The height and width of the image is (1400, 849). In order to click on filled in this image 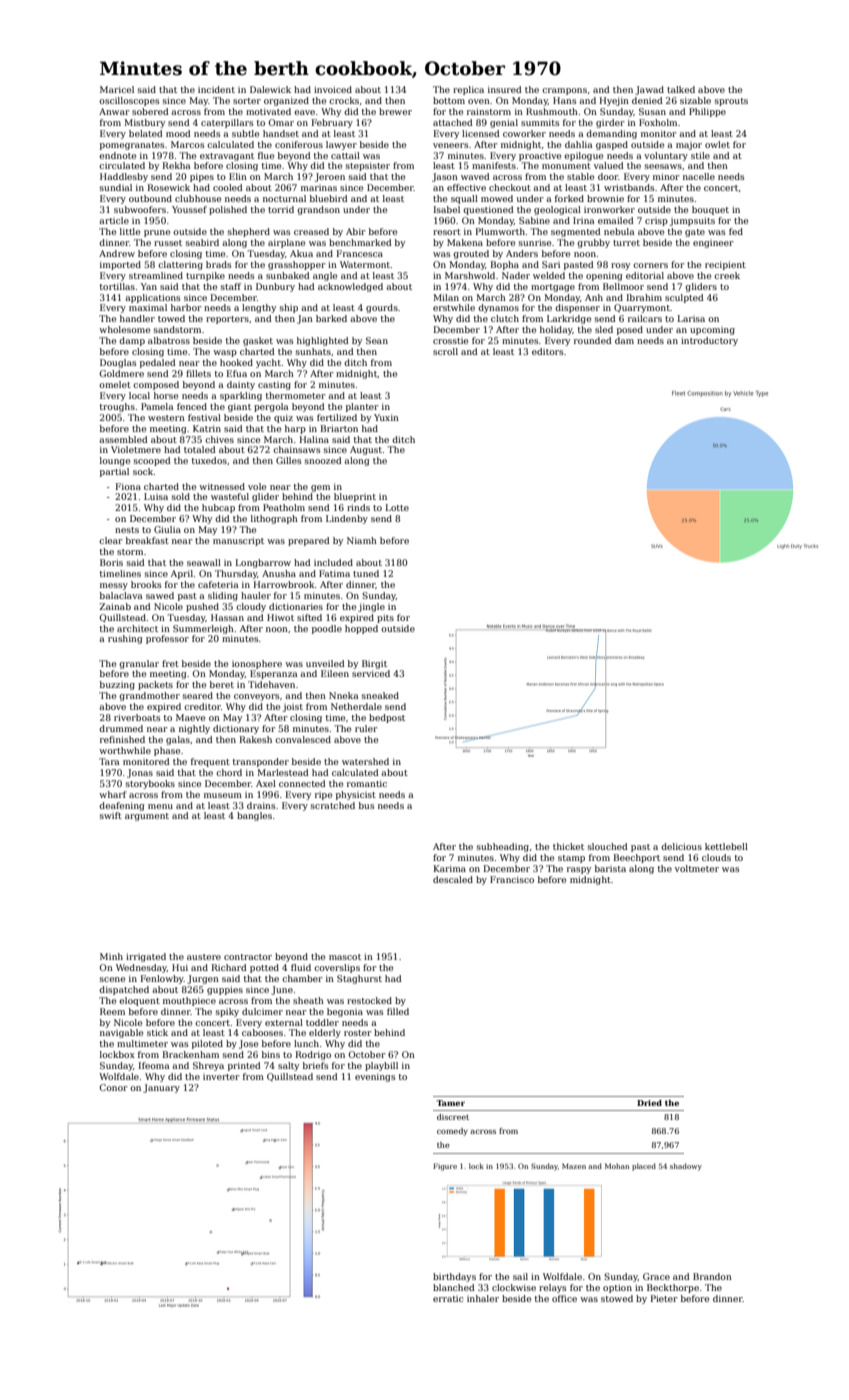, I will do `click(398, 1011)`.
